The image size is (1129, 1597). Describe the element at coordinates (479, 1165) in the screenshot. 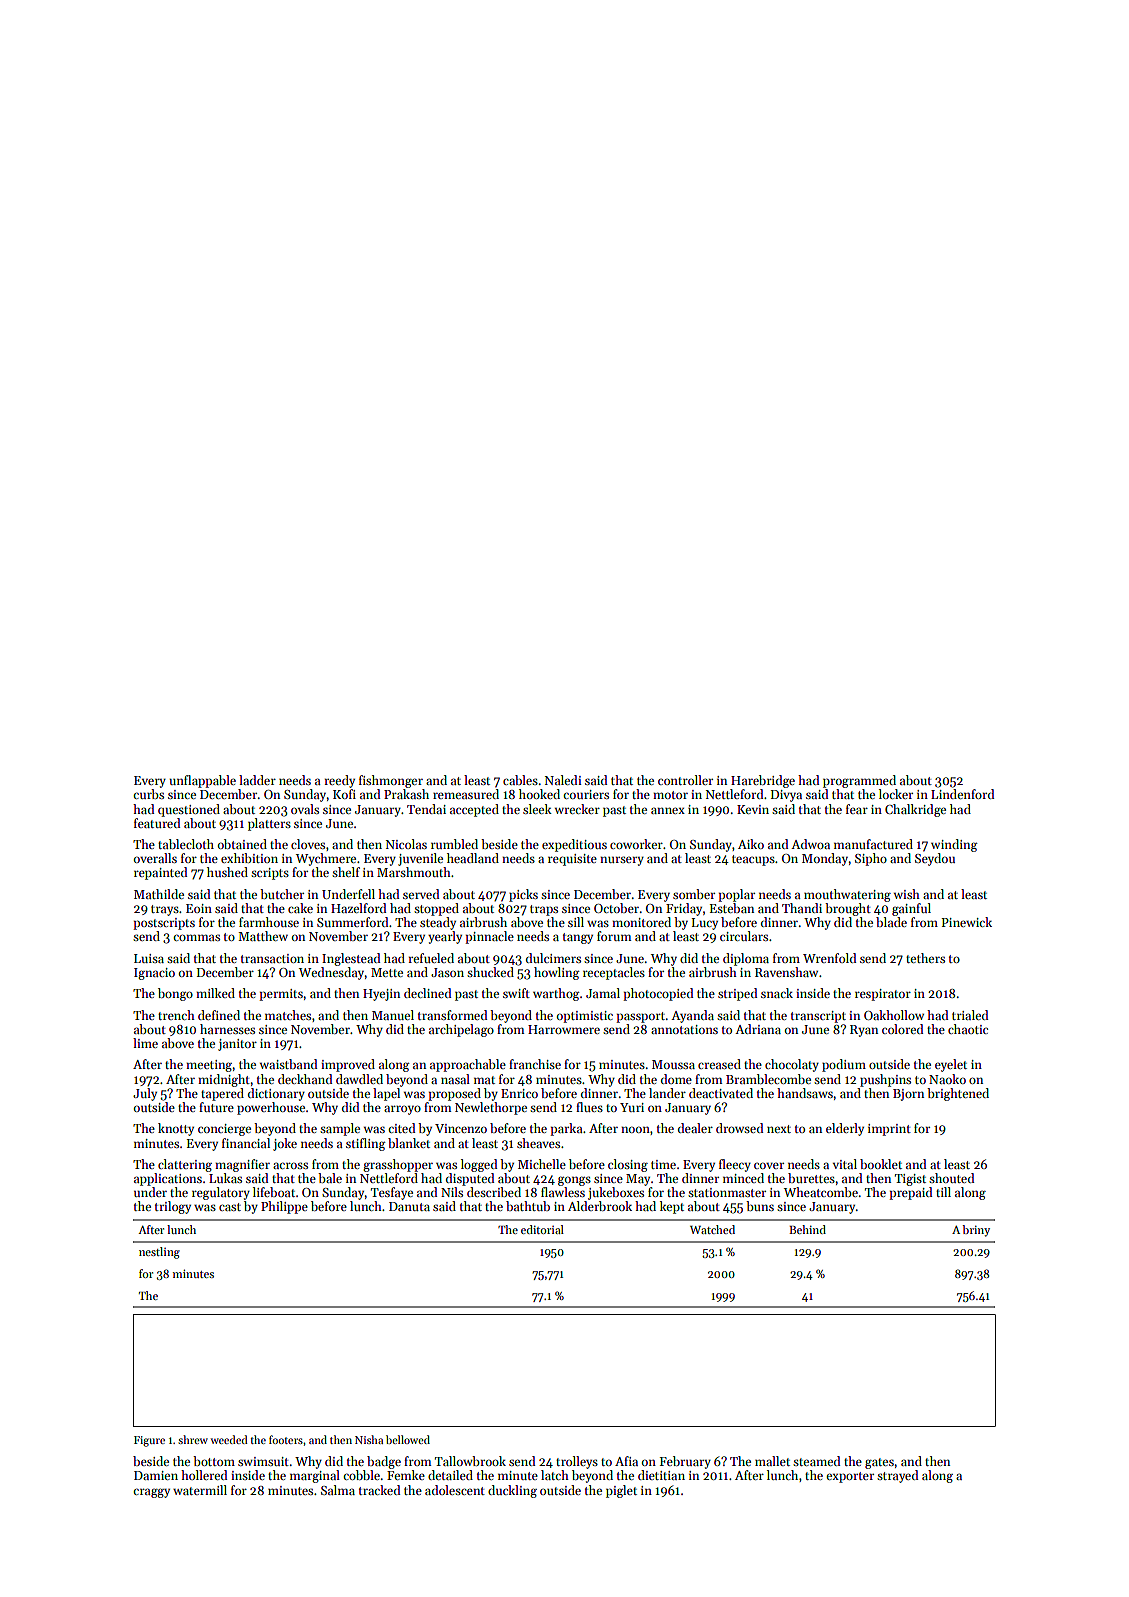

I see `logged` at that location.
